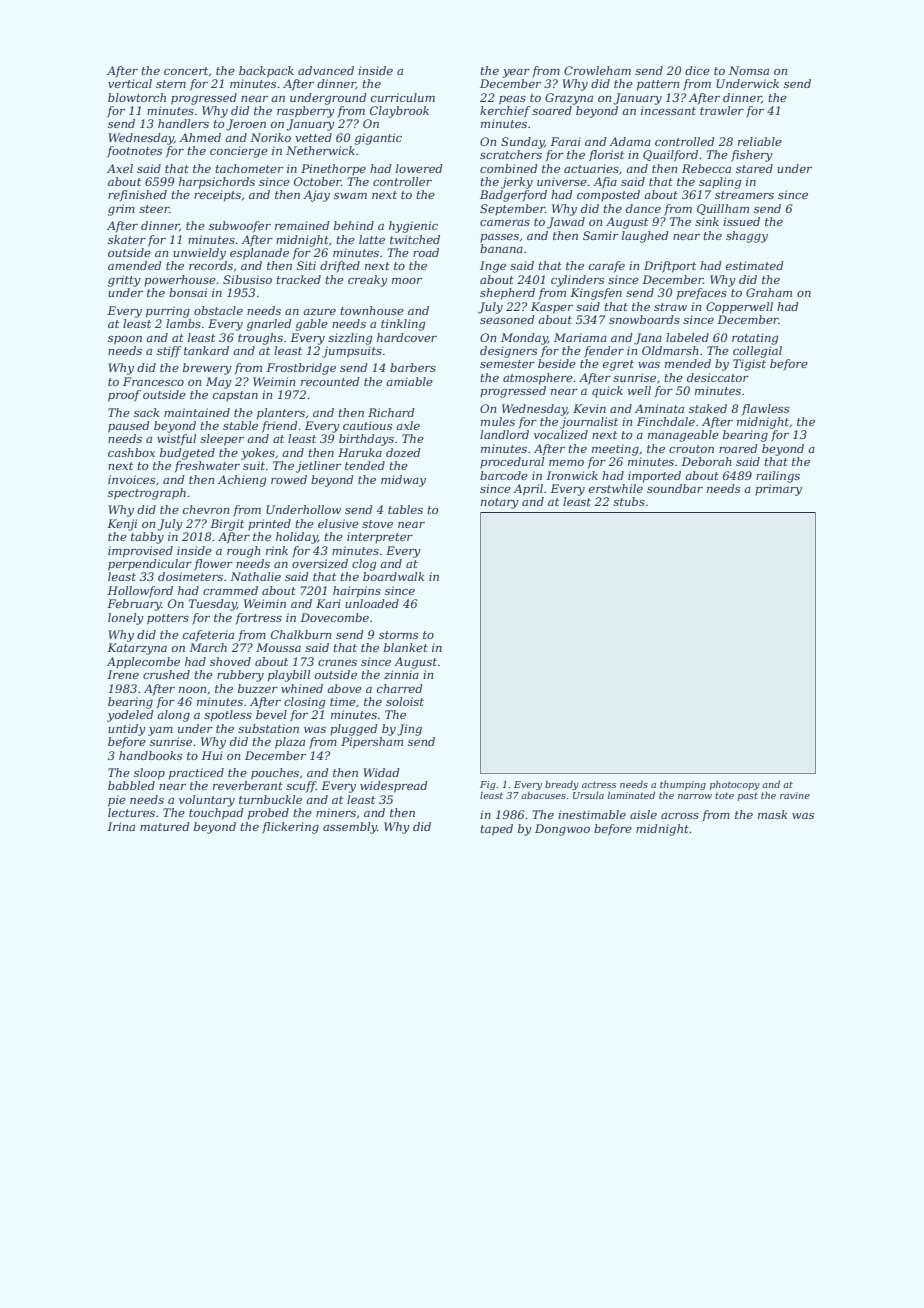  I want to click on handlers, so click(183, 123).
